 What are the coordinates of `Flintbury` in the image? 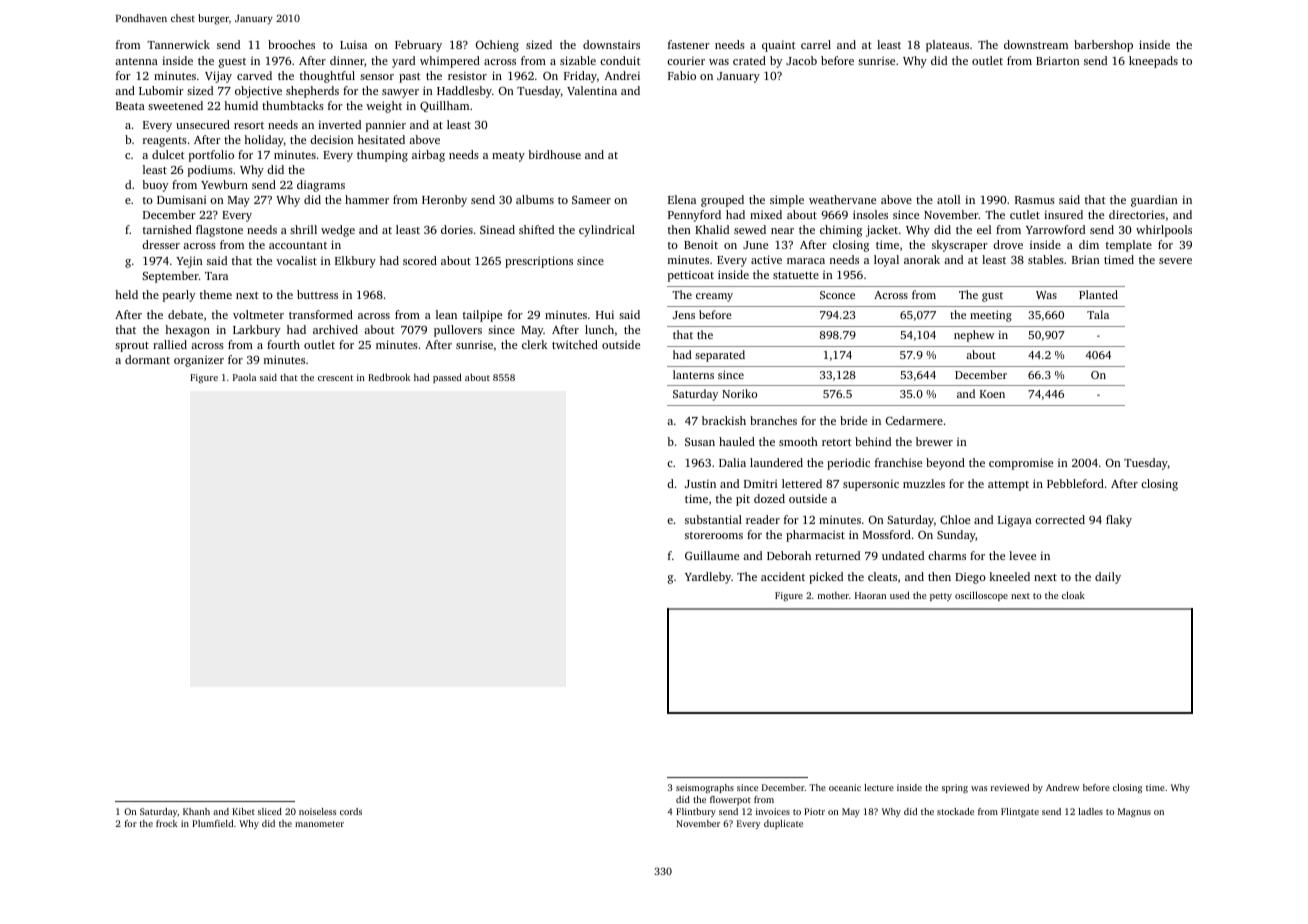 It's located at (696, 812).
